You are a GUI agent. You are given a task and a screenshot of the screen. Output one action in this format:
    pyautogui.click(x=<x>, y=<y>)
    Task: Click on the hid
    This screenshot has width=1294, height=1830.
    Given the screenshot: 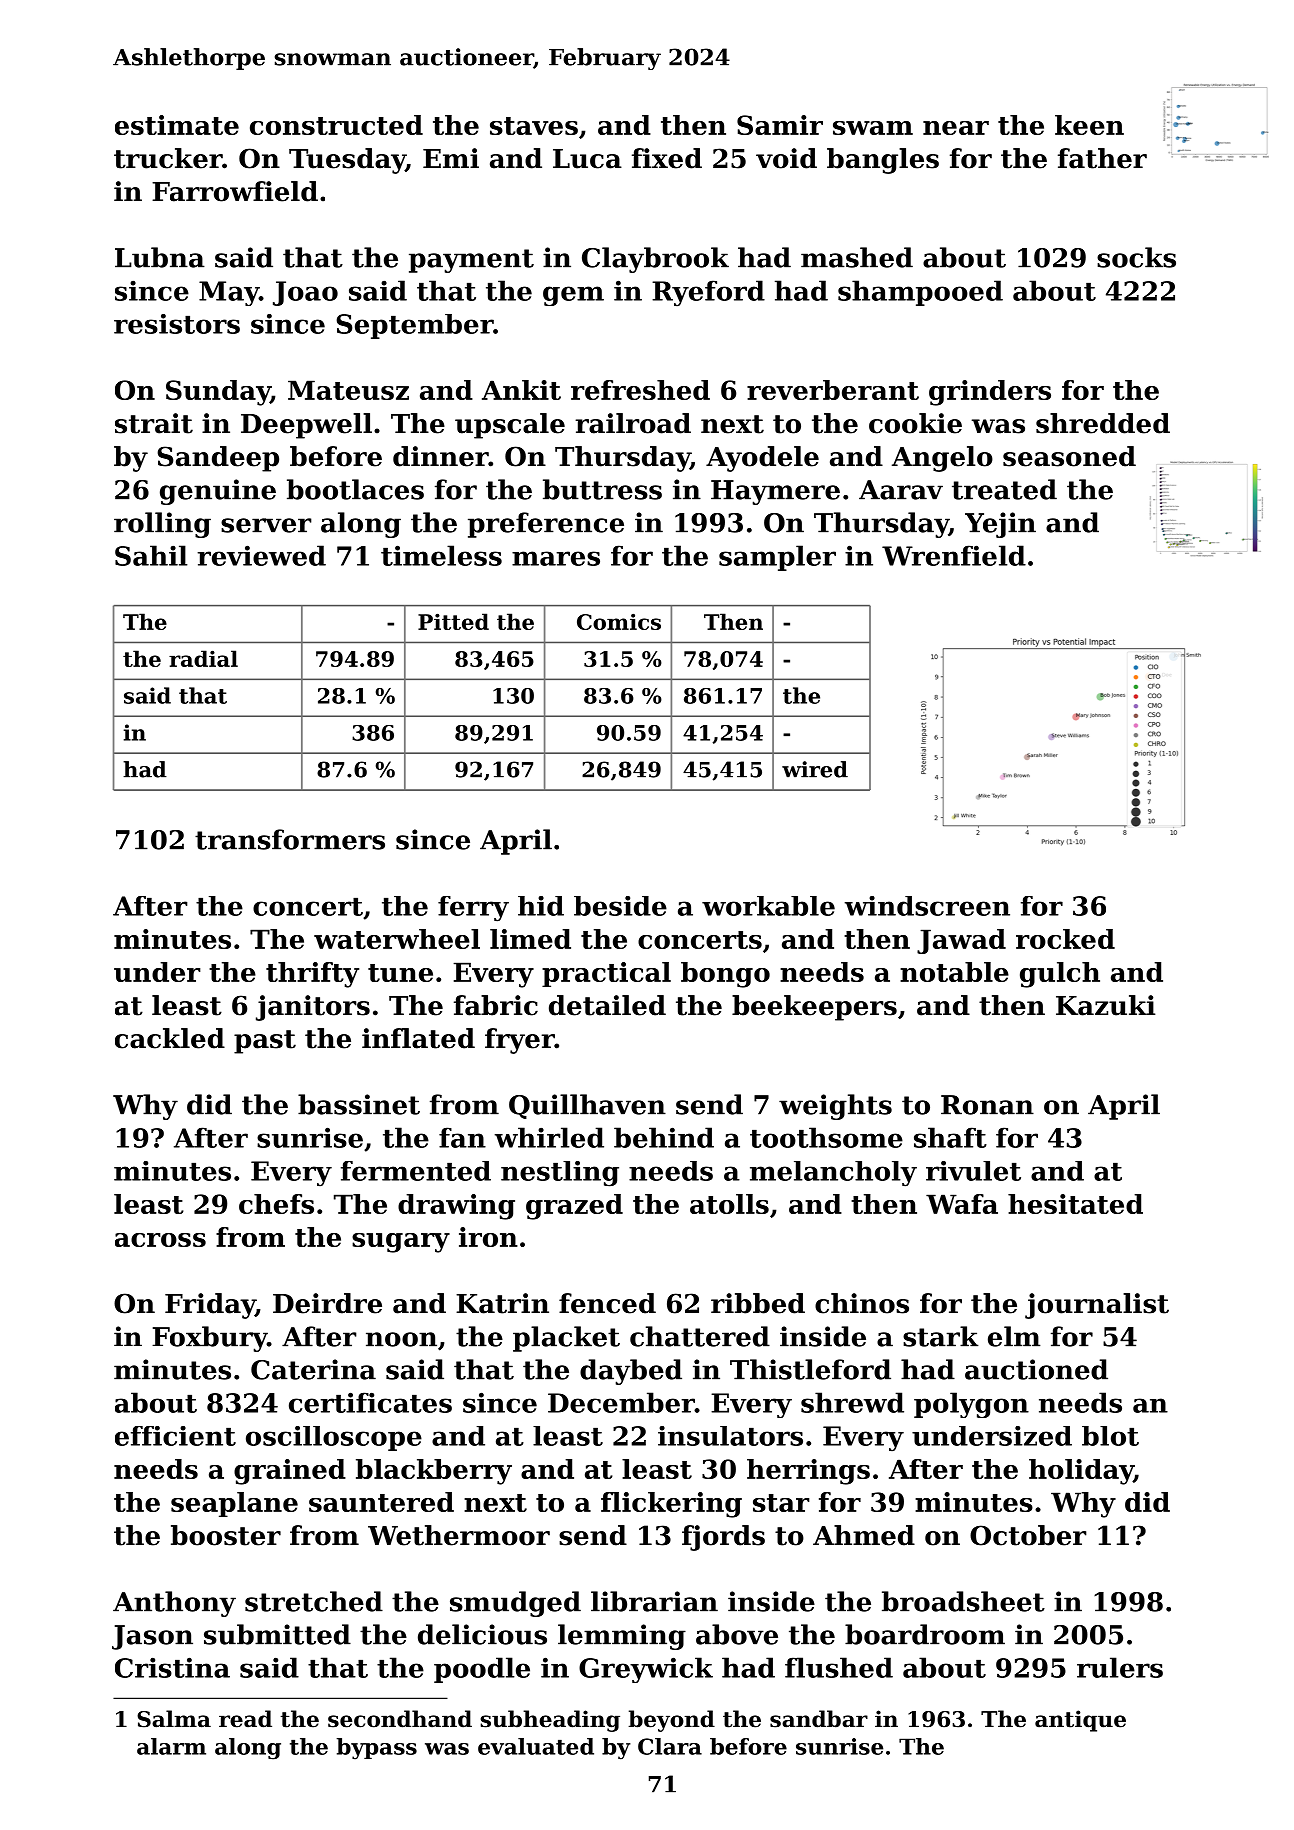 What is the action you would take?
    pyautogui.click(x=541, y=906)
